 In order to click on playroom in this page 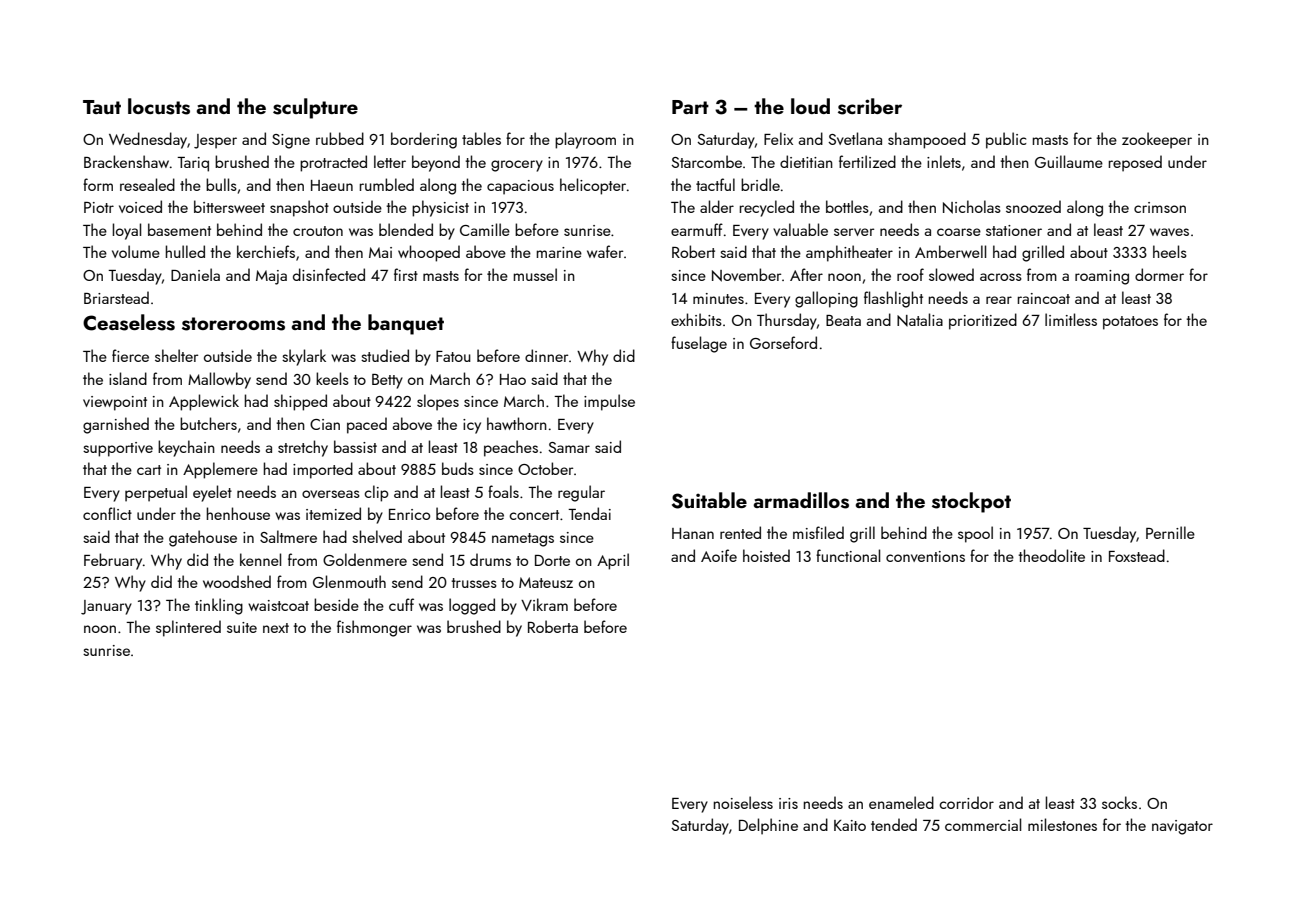, I will do `click(585, 140)`.
